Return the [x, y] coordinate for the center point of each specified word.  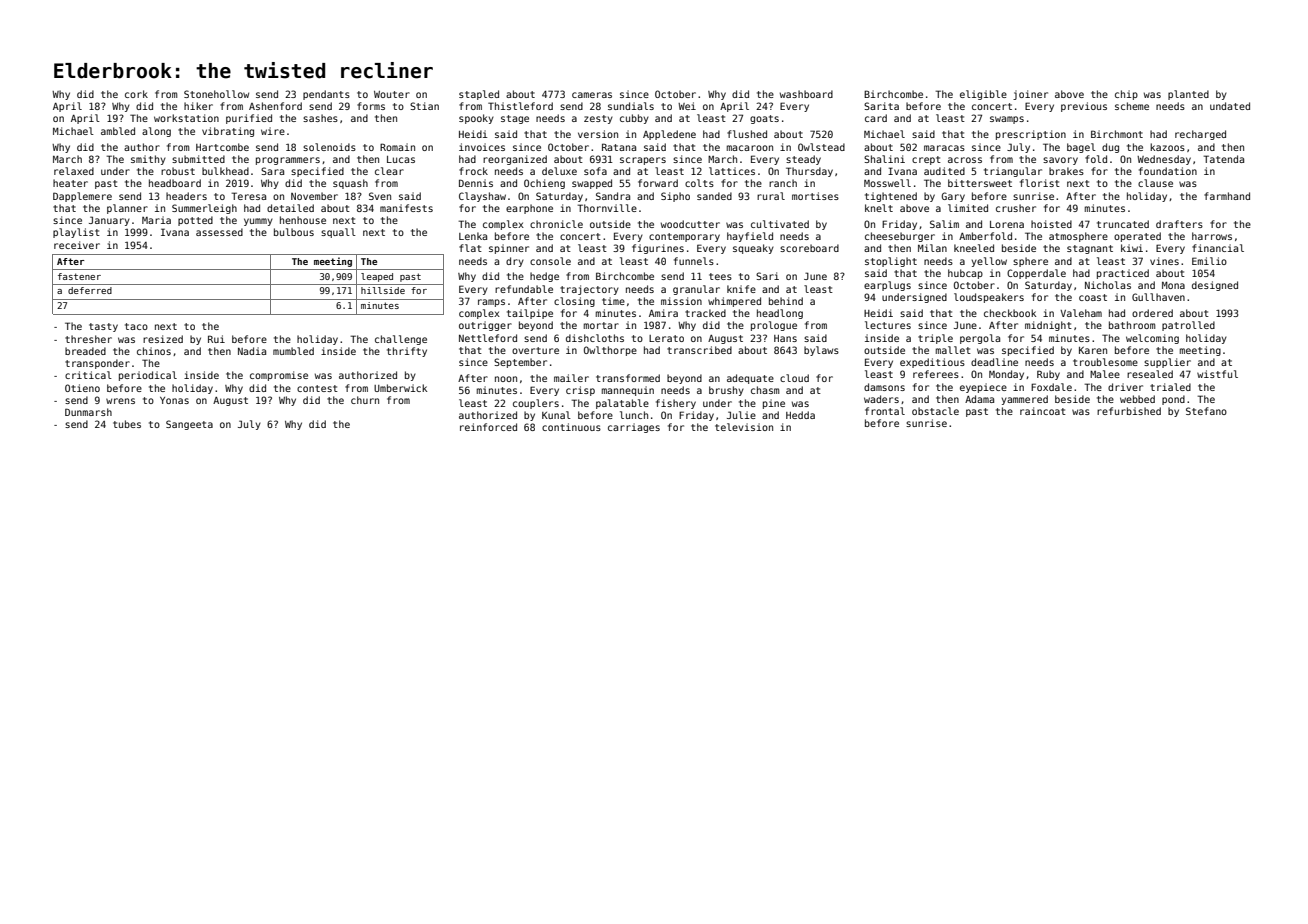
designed [1215, 286]
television [744, 427]
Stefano [1206, 411]
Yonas [174, 400]
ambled [118, 131]
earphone [529, 209]
